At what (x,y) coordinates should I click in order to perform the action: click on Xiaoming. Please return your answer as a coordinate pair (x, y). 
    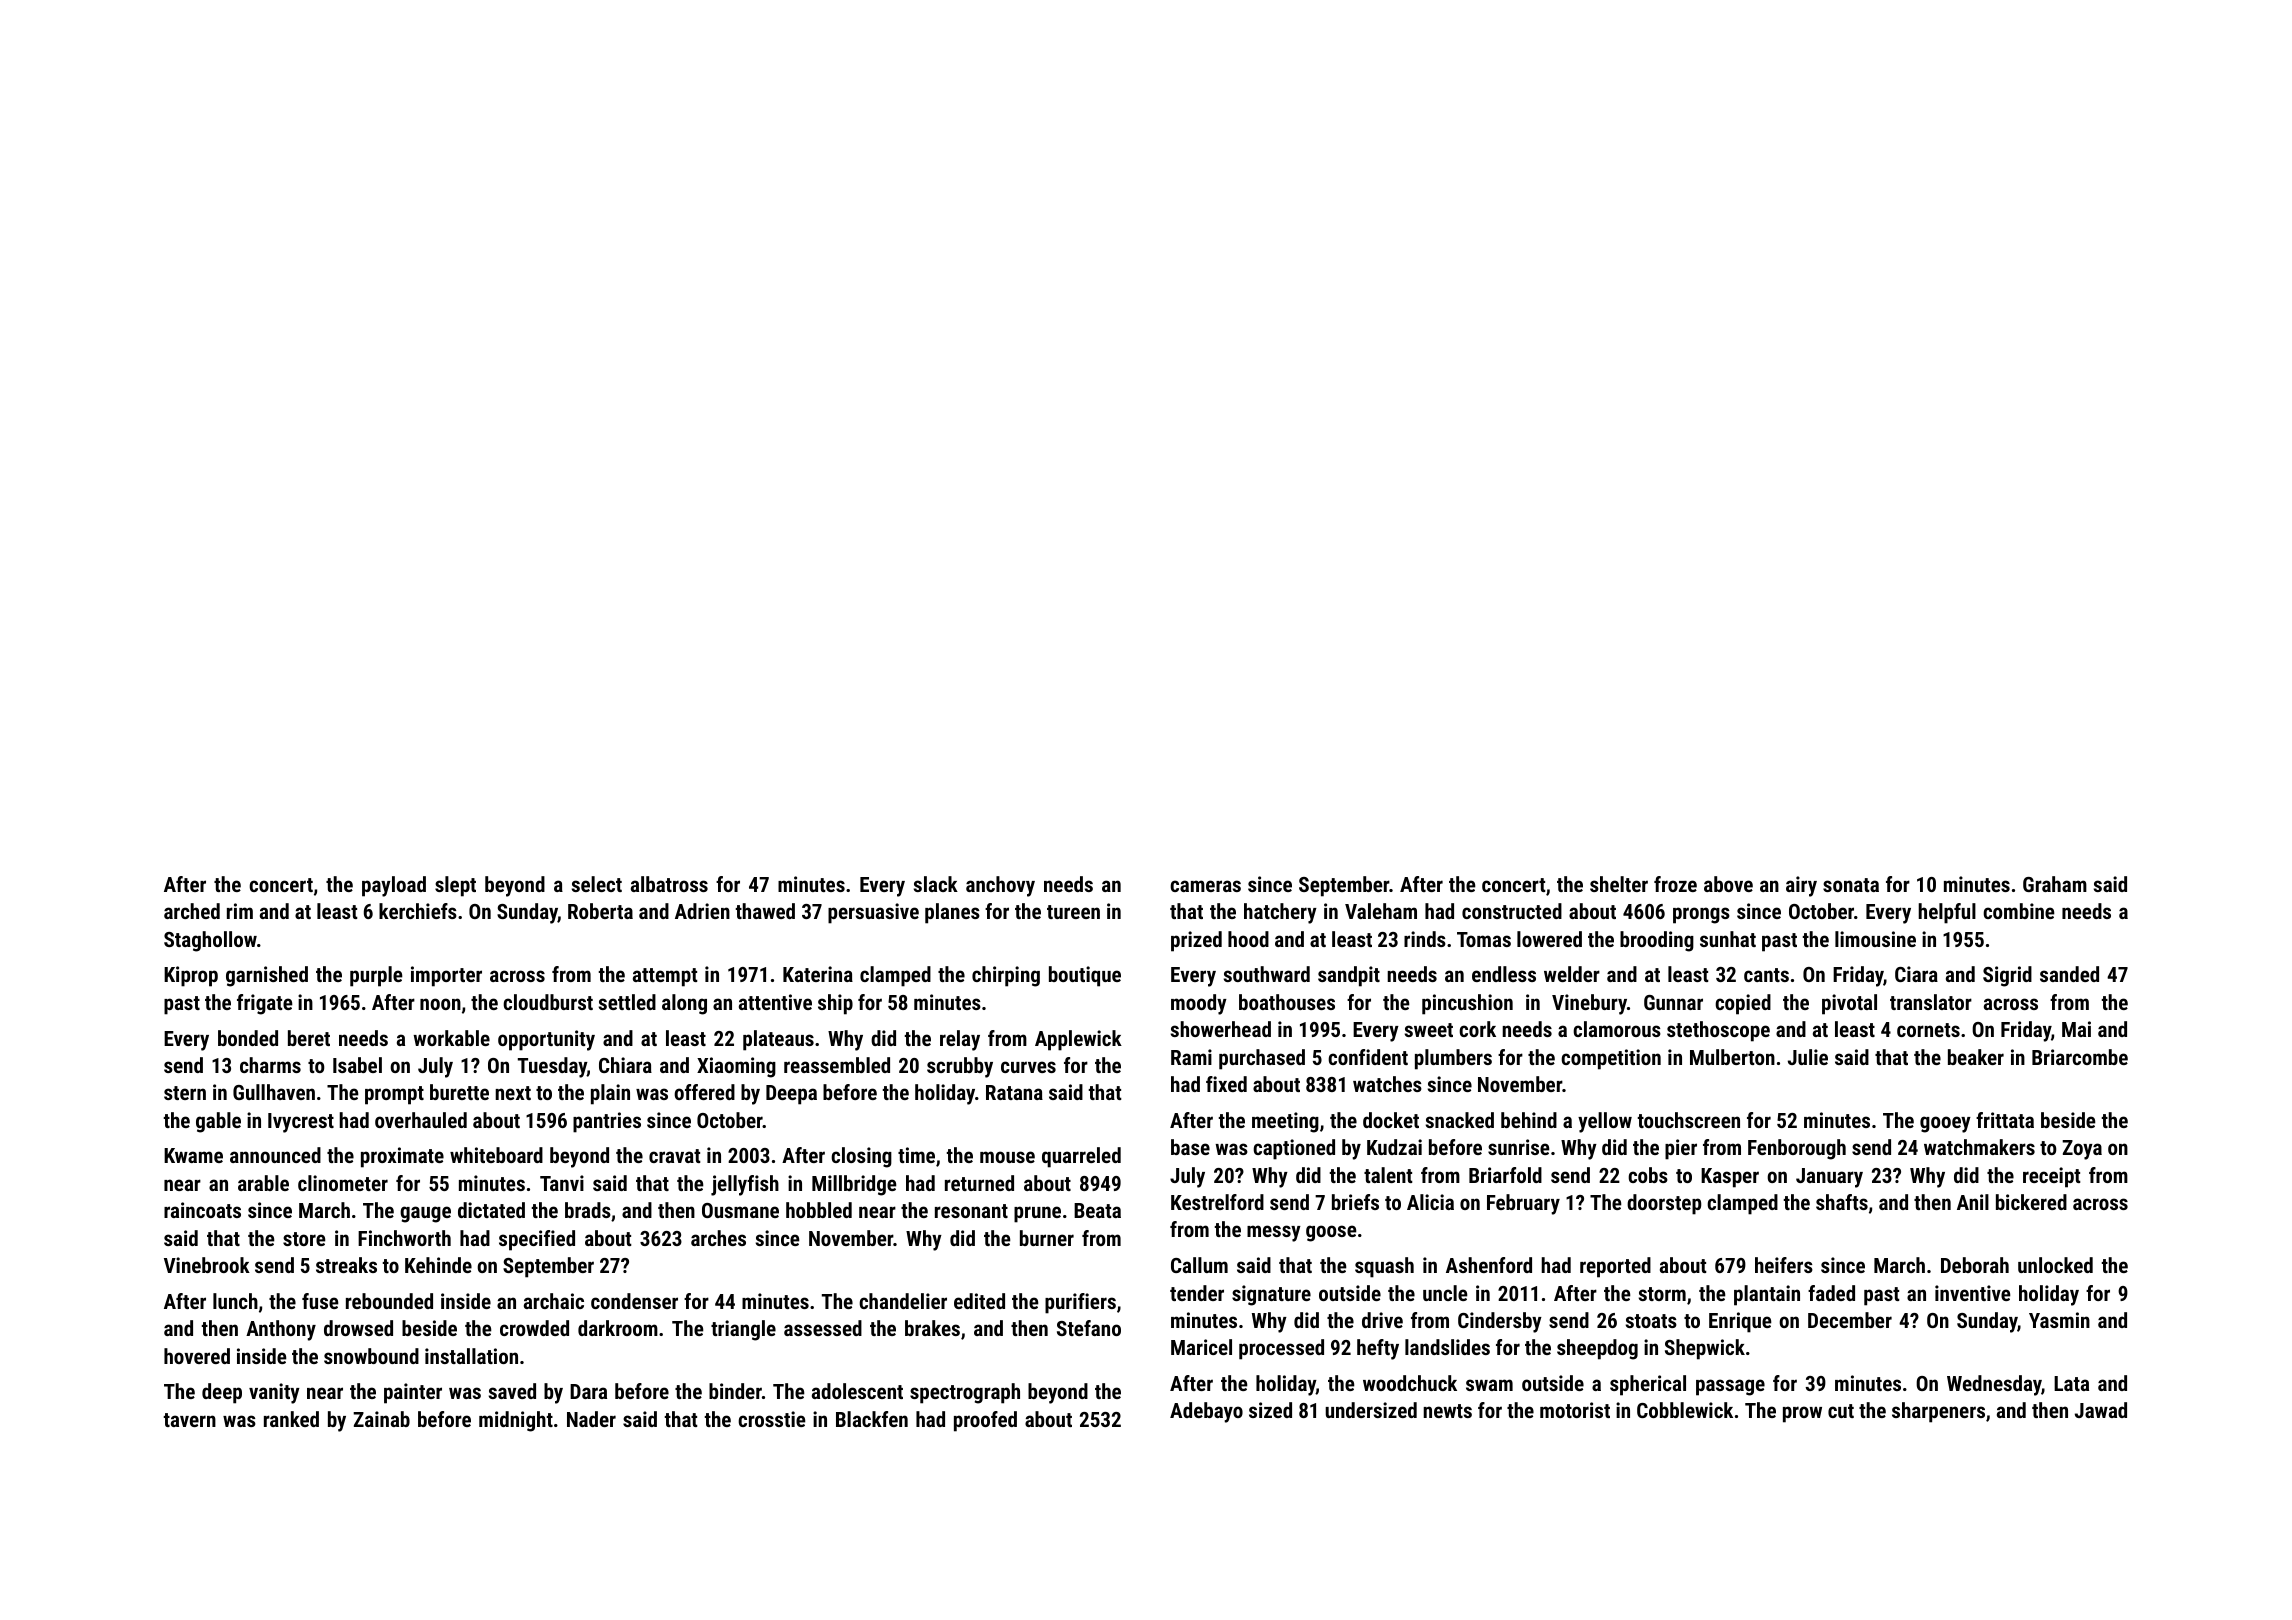
    Looking at the image, I should click on (736, 1067).
